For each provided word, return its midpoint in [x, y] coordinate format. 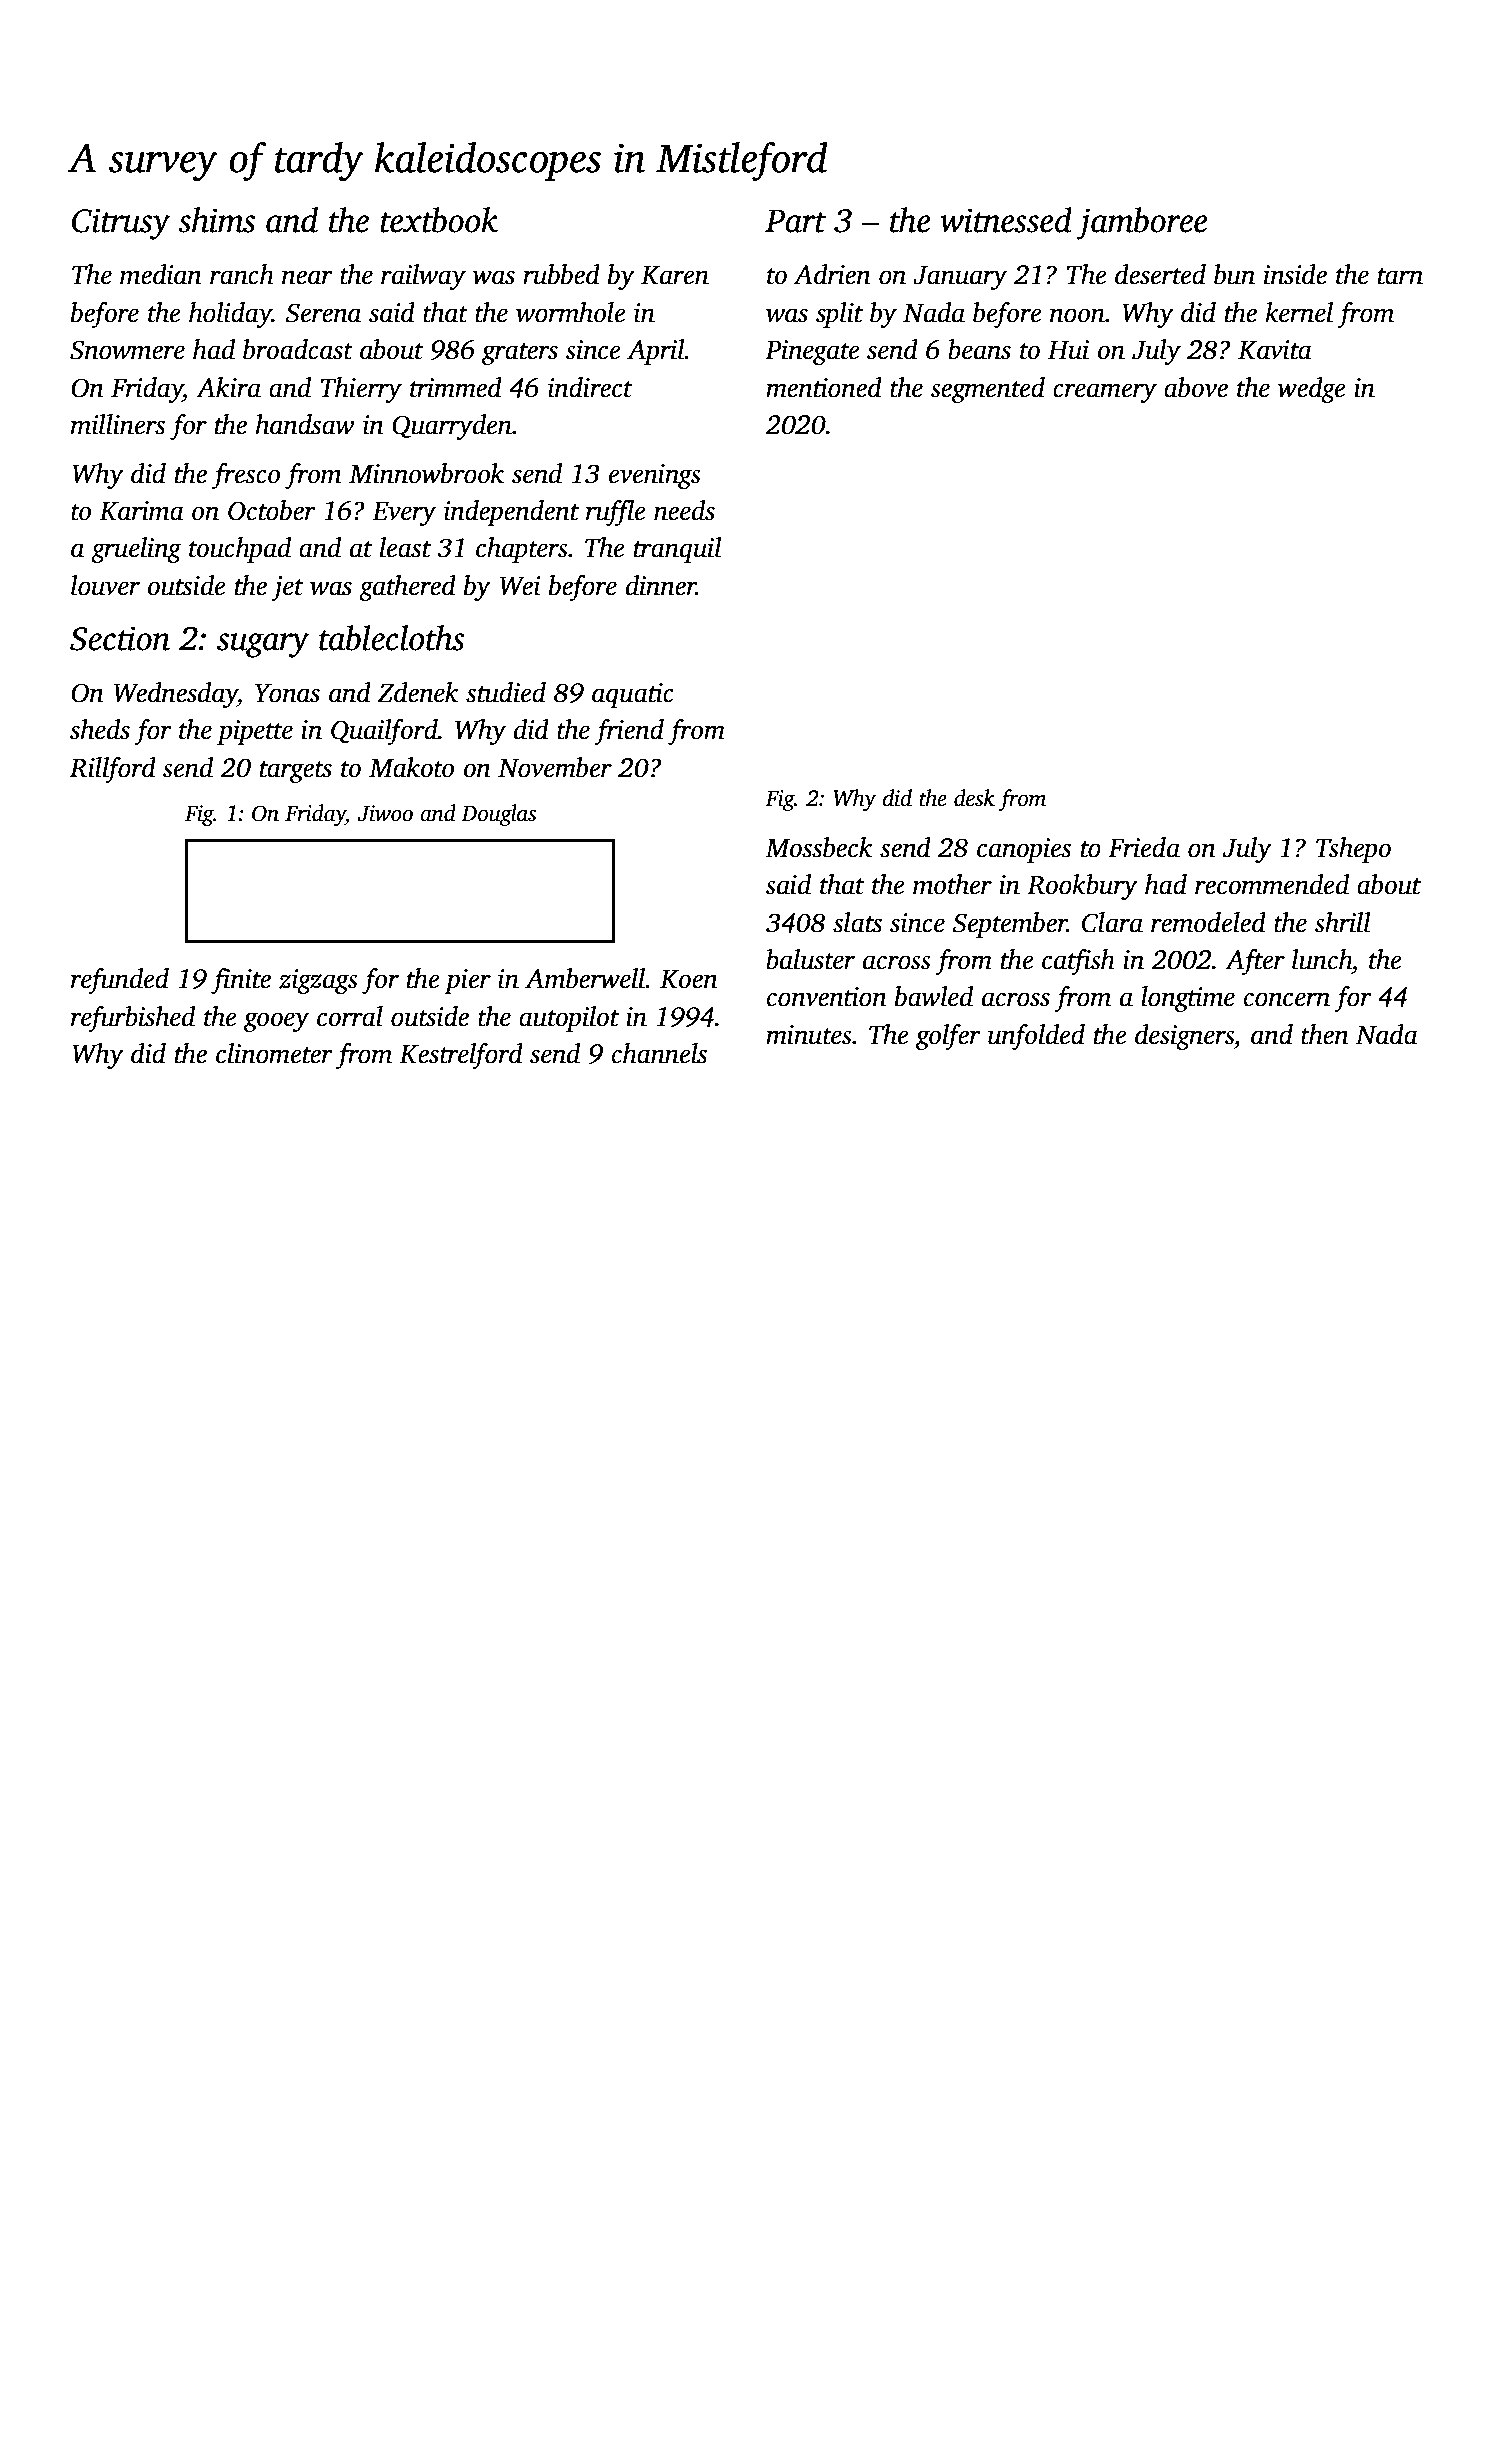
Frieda [1144, 847]
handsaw [305, 424]
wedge [1312, 390]
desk [974, 798]
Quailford [384, 732]
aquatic [633, 695]
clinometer [274, 1053]
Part [795, 221]
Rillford [113, 770]
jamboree [1142, 223]
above [1196, 387]
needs [684, 510]
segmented [988, 390]
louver [105, 585]
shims [216, 220]
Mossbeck [818, 847]
